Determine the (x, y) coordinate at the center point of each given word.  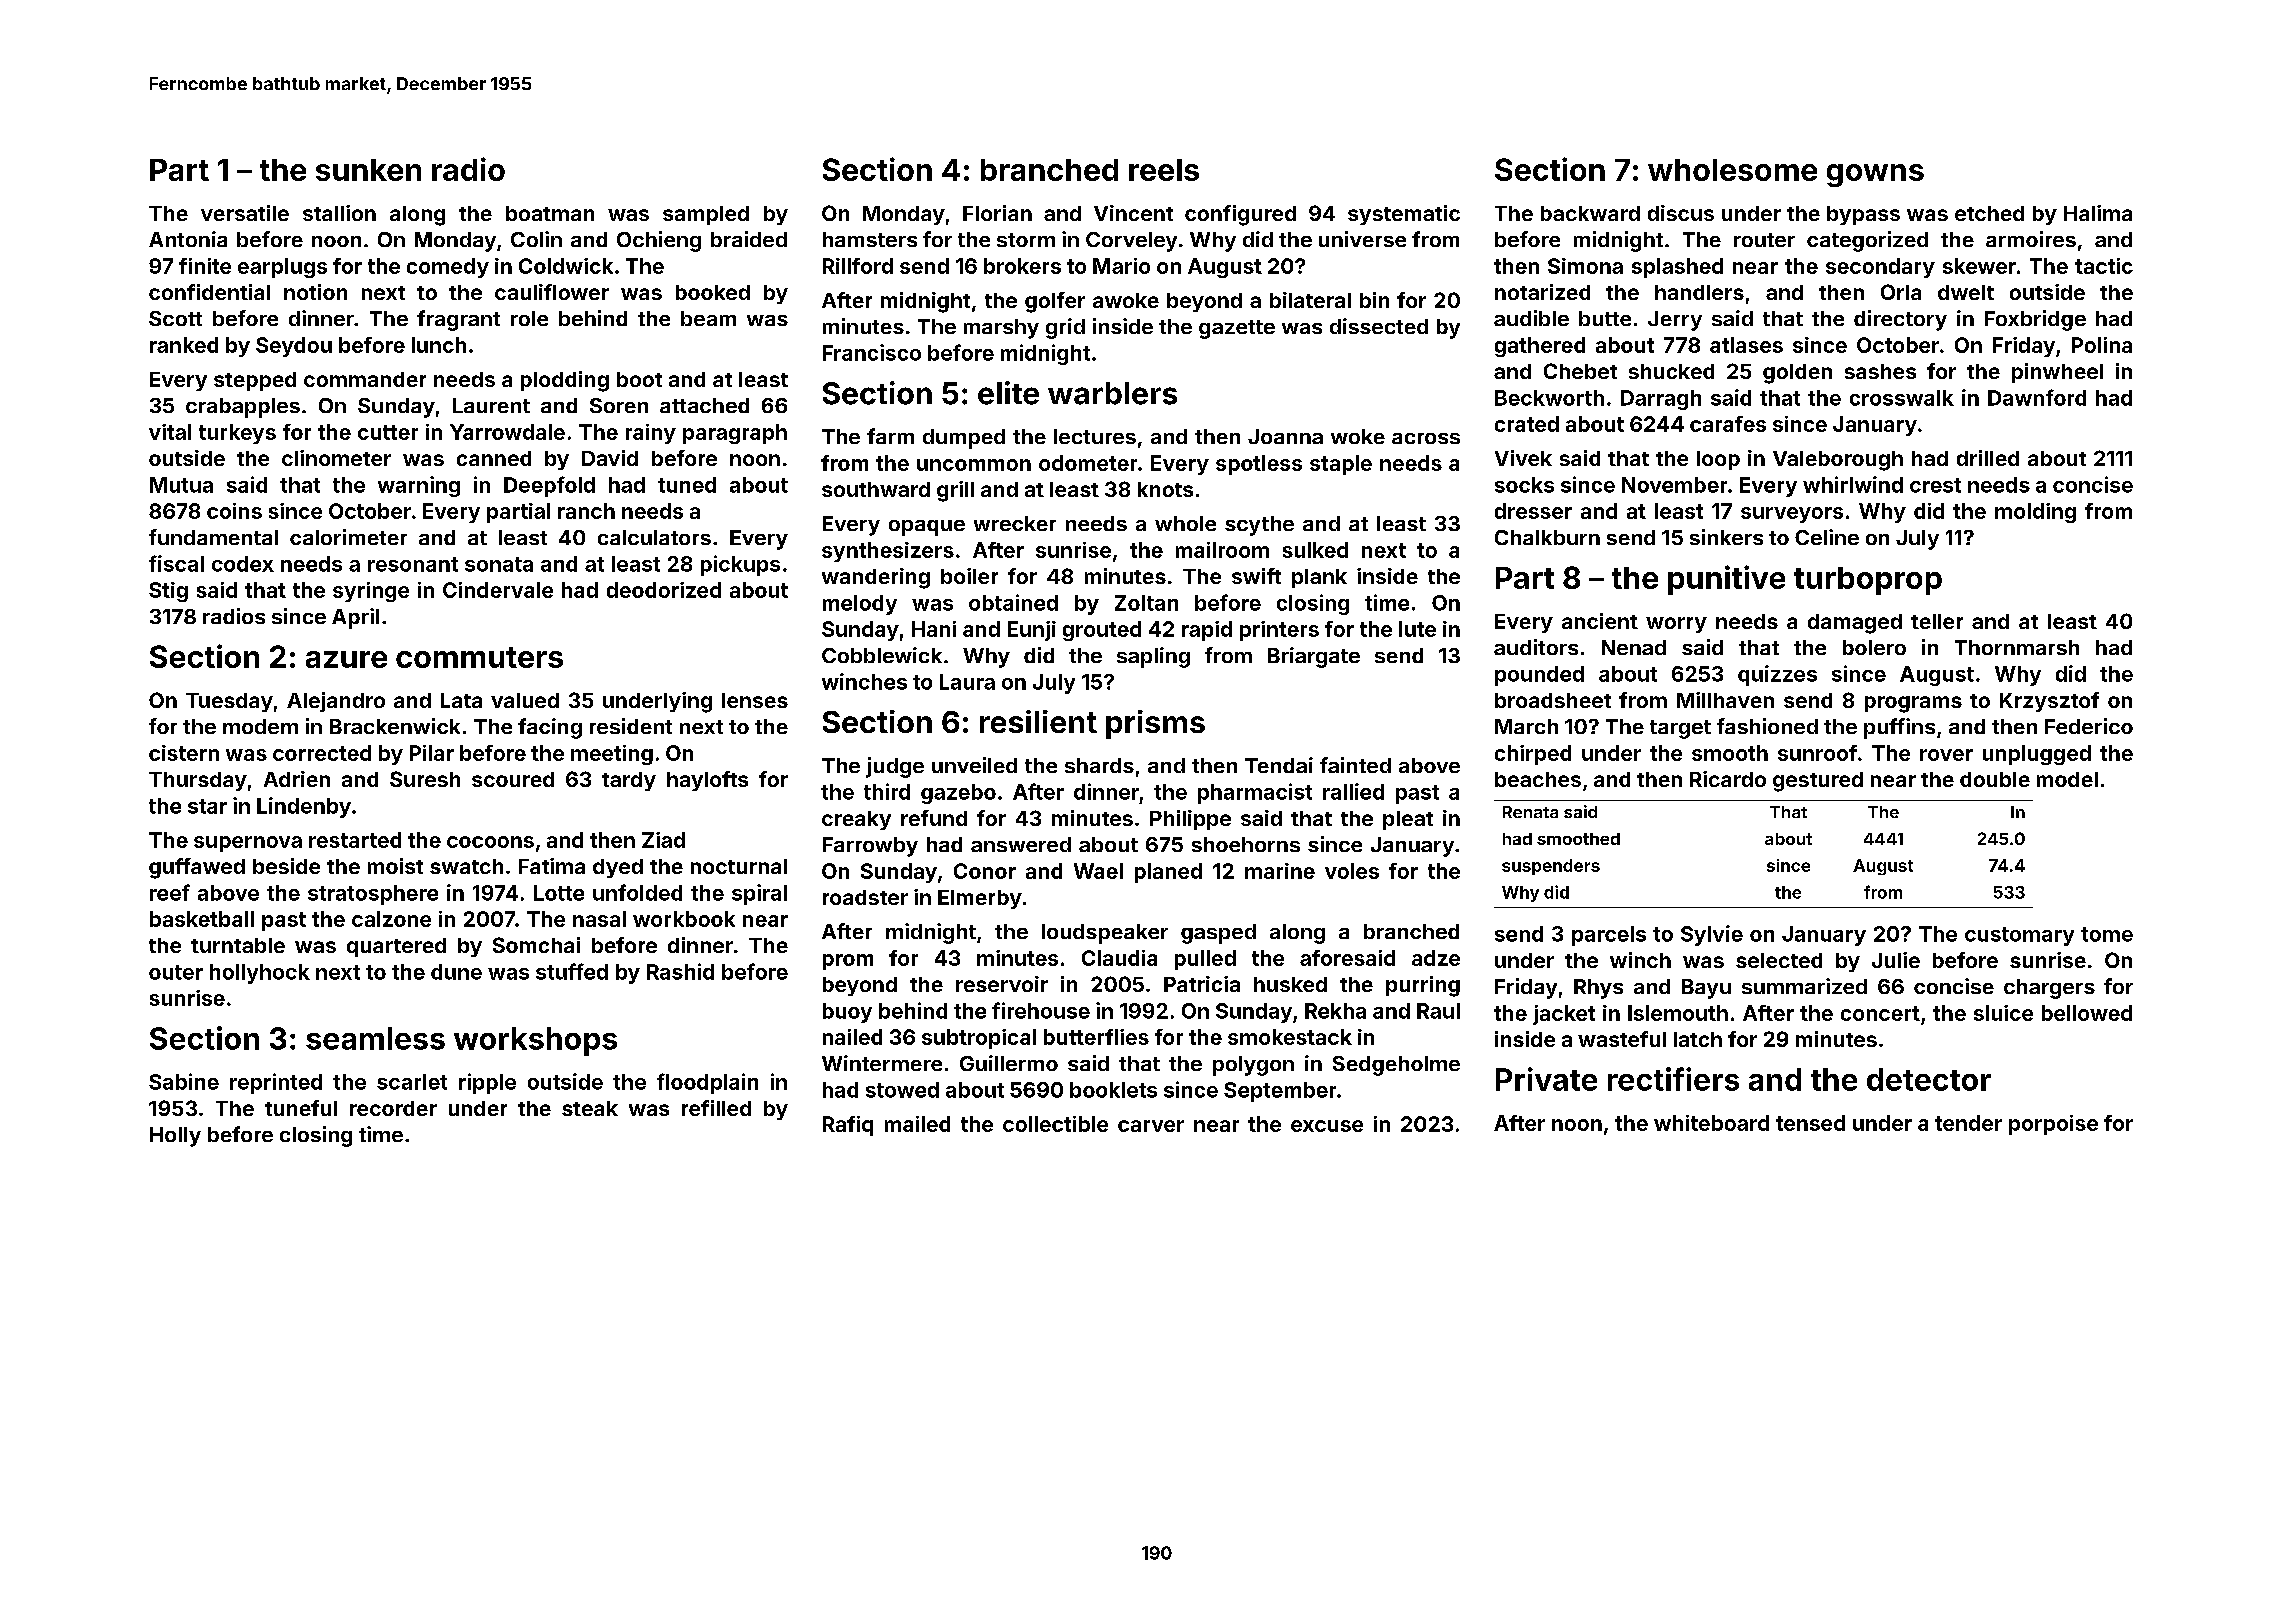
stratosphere (373, 895)
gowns (1875, 175)
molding (2035, 513)
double (1995, 779)
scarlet (412, 1082)
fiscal (176, 563)
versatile (245, 213)
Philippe (1190, 820)
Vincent (1133, 213)
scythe (1259, 526)
